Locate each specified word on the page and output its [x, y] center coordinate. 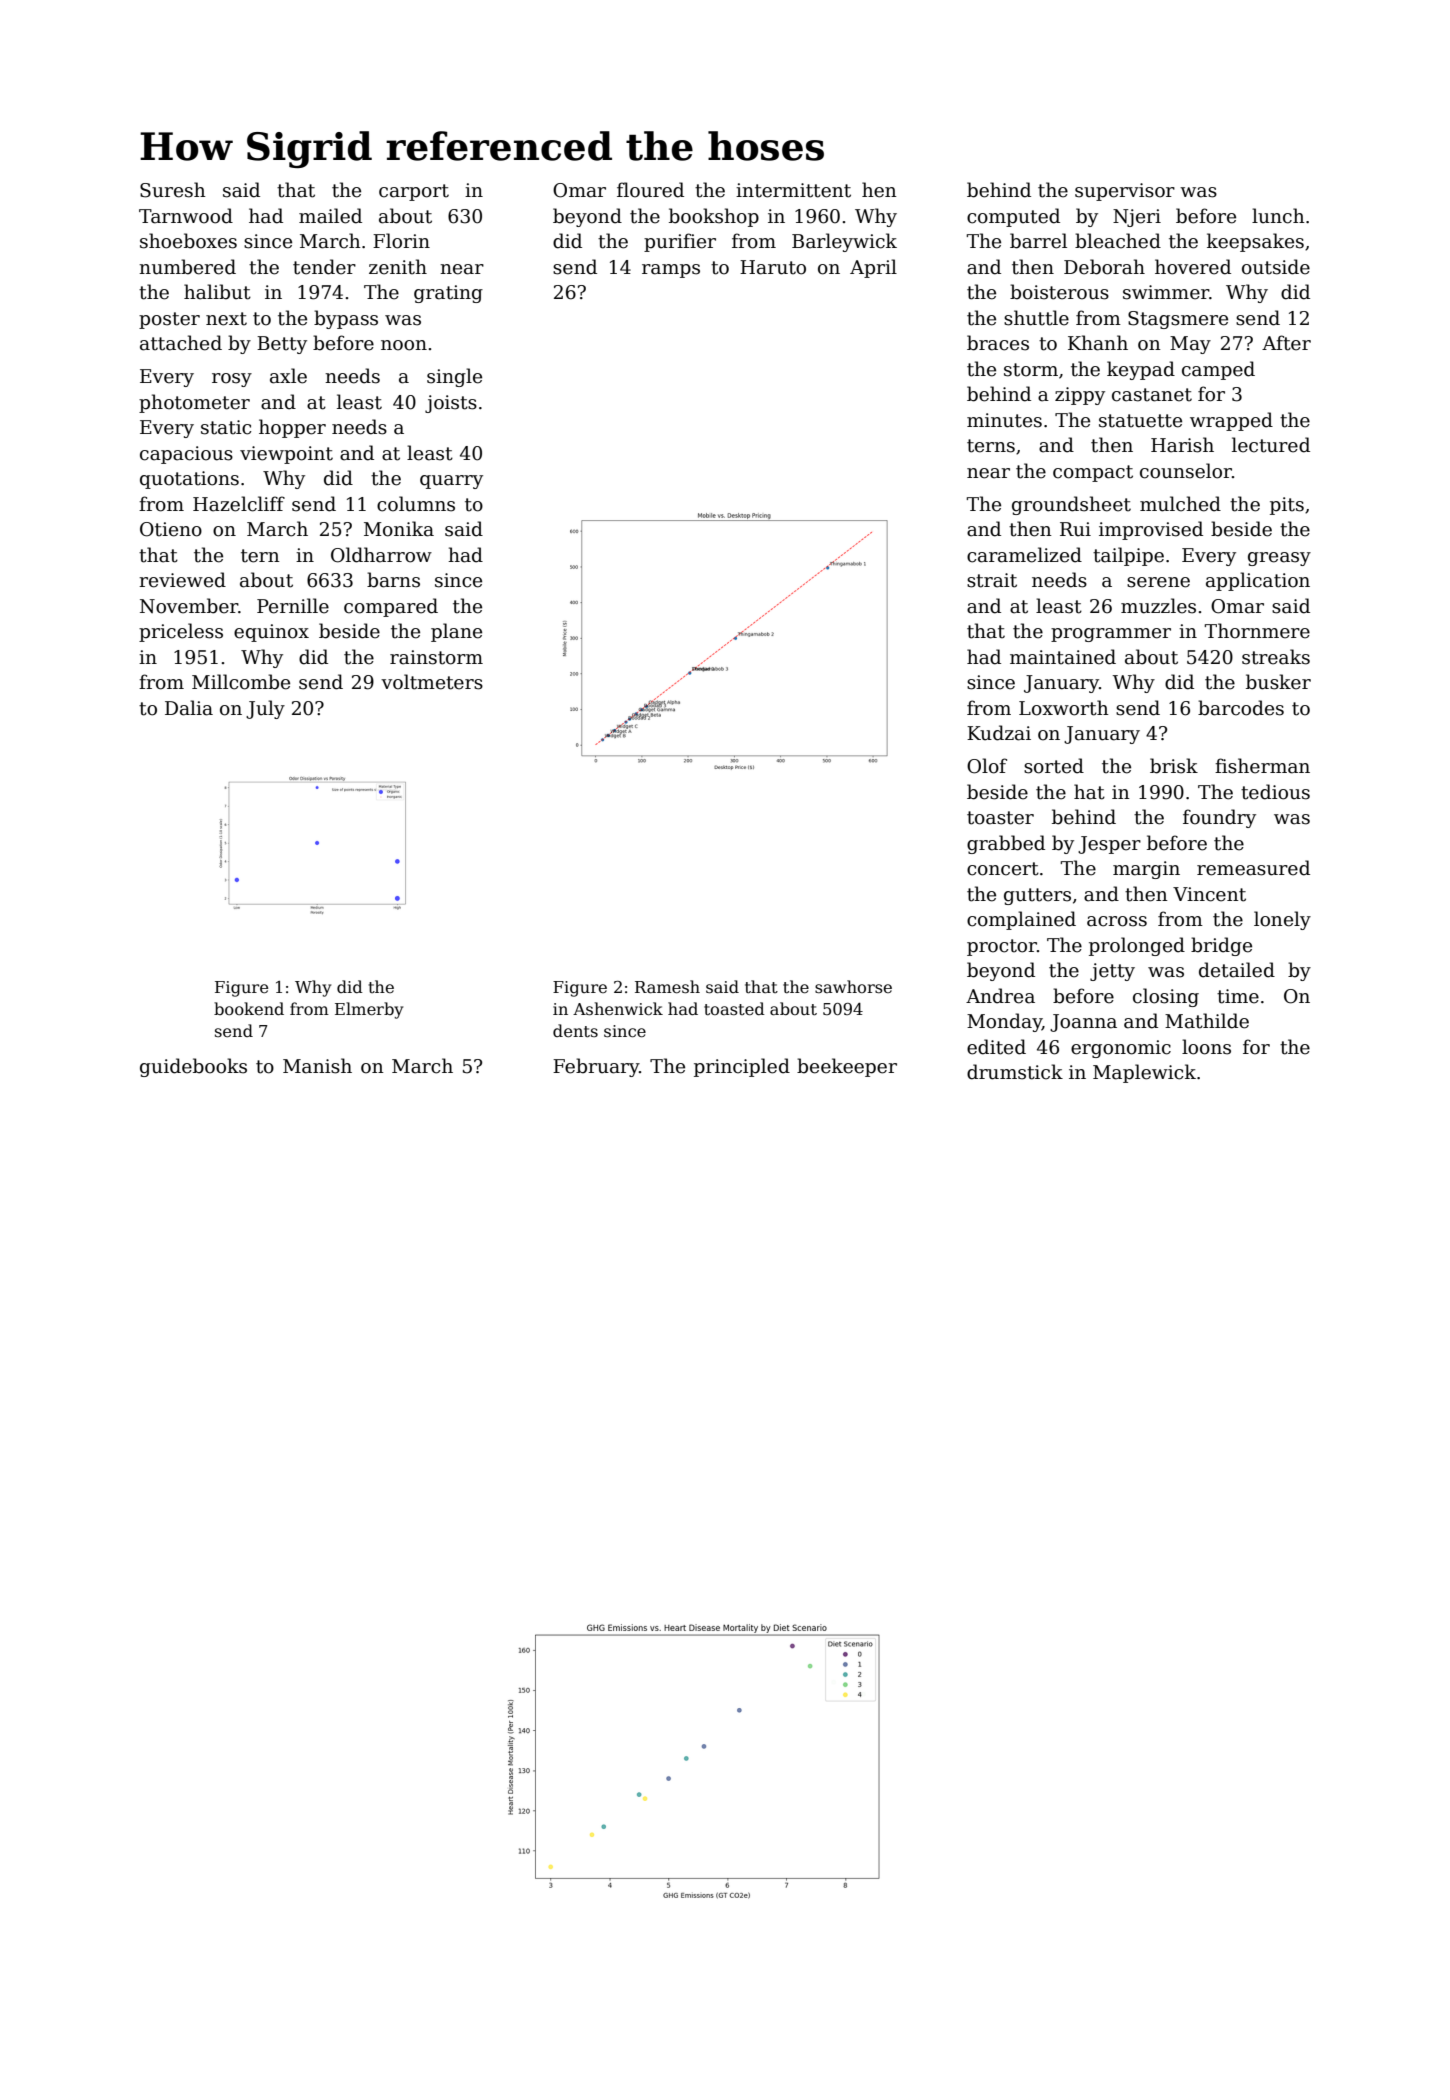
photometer [194, 403]
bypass [346, 319]
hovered [1193, 267]
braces [998, 343]
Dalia [189, 708]
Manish [317, 1066]
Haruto [773, 267]
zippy [1080, 396]
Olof [987, 766]
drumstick [1015, 1072]
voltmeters [432, 682]
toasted [734, 1009]
